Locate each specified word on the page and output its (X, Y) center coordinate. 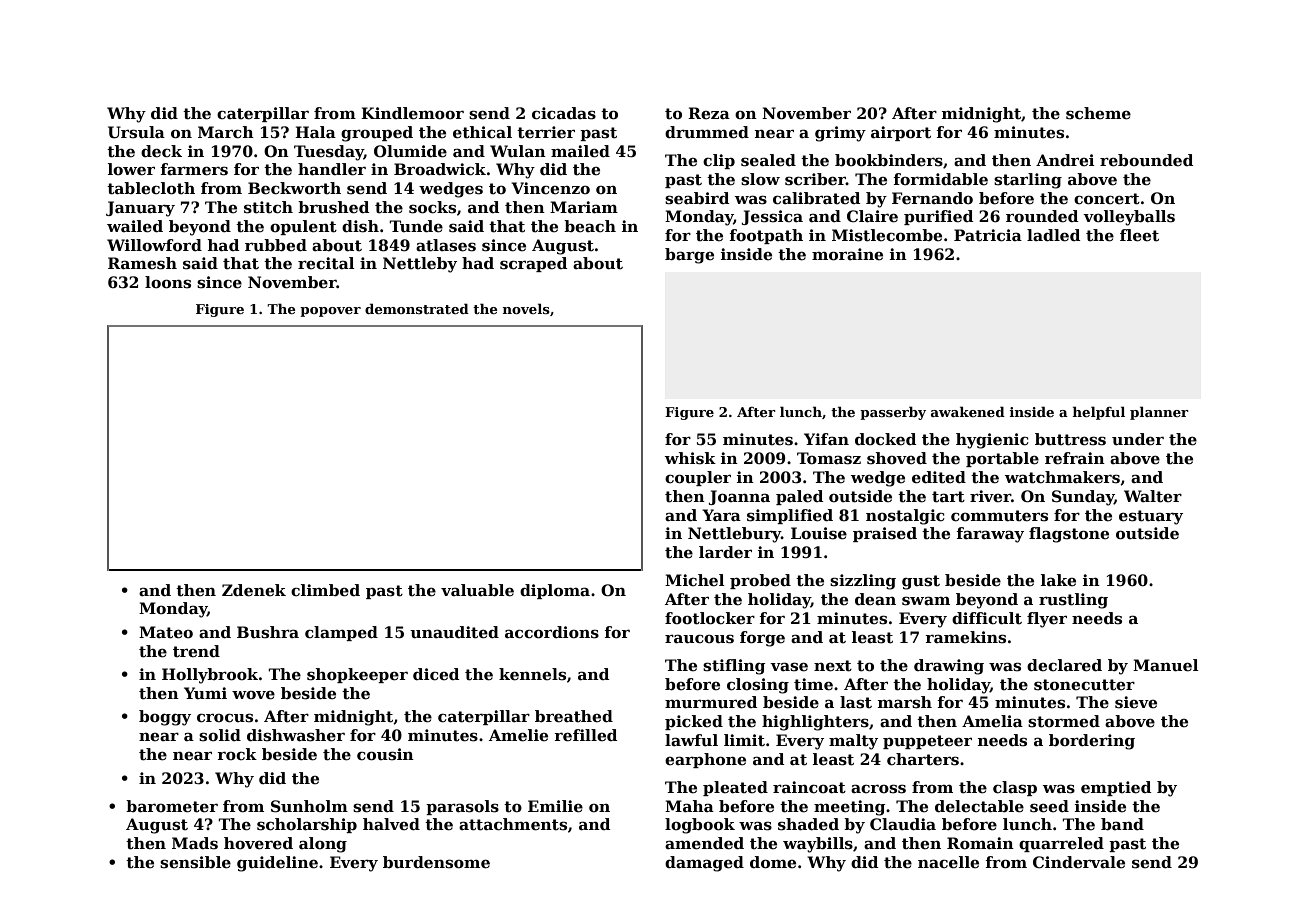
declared (1064, 665)
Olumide (410, 151)
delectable (979, 806)
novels (526, 308)
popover (330, 312)
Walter (1153, 496)
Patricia (988, 235)
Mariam (584, 207)
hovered (258, 843)
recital (326, 263)
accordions (552, 632)
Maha (689, 806)
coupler (698, 478)
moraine (847, 254)
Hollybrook (210, 676)
